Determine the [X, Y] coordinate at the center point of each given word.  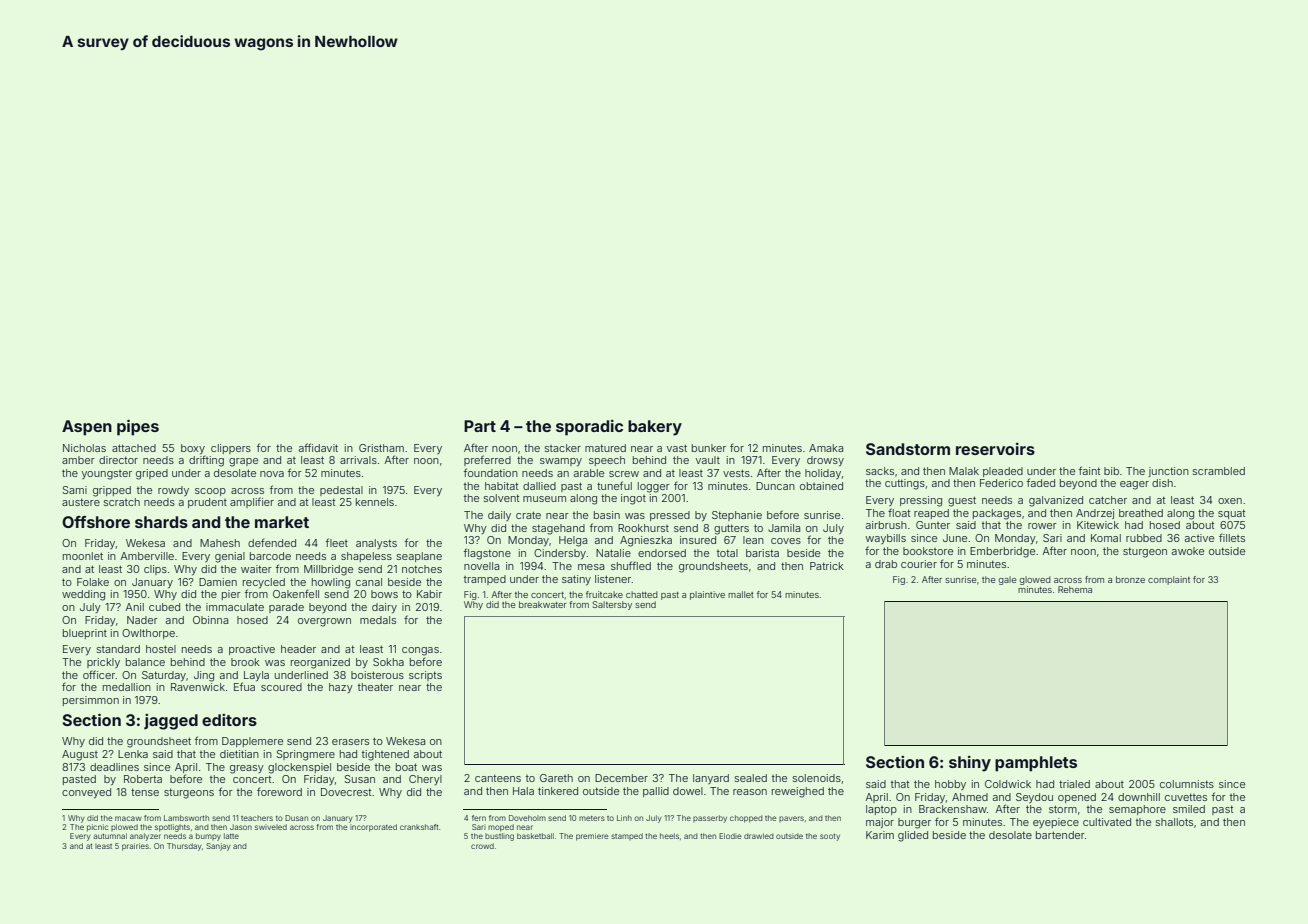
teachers [257, 818]
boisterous [377, 675]
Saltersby [612, 605]
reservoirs [995, 449]
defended [272, 542]
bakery [655, 428]
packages [997, 514]
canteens [498, 778]
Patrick [827, 566]
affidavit [318, 447]
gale [1007, 580]
